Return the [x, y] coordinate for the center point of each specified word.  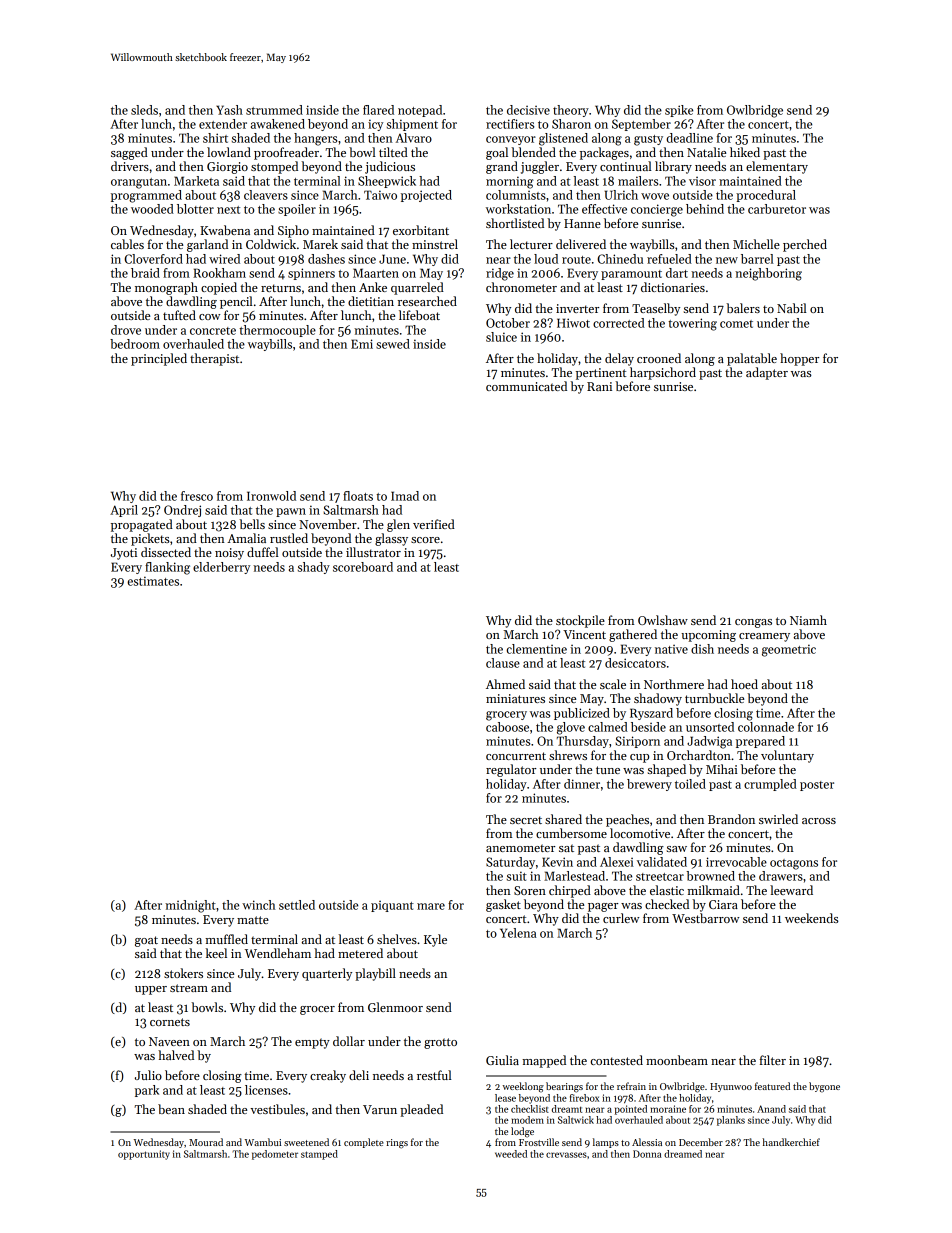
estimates [153, 581]
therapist [214, 359]
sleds [144, 110]
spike [679, 111]
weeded [511, 1154]
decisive [528, 110]
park [147, 1091]
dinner [582, 784]
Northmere [674, 684]
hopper [799, 359]
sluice [501, 337]
